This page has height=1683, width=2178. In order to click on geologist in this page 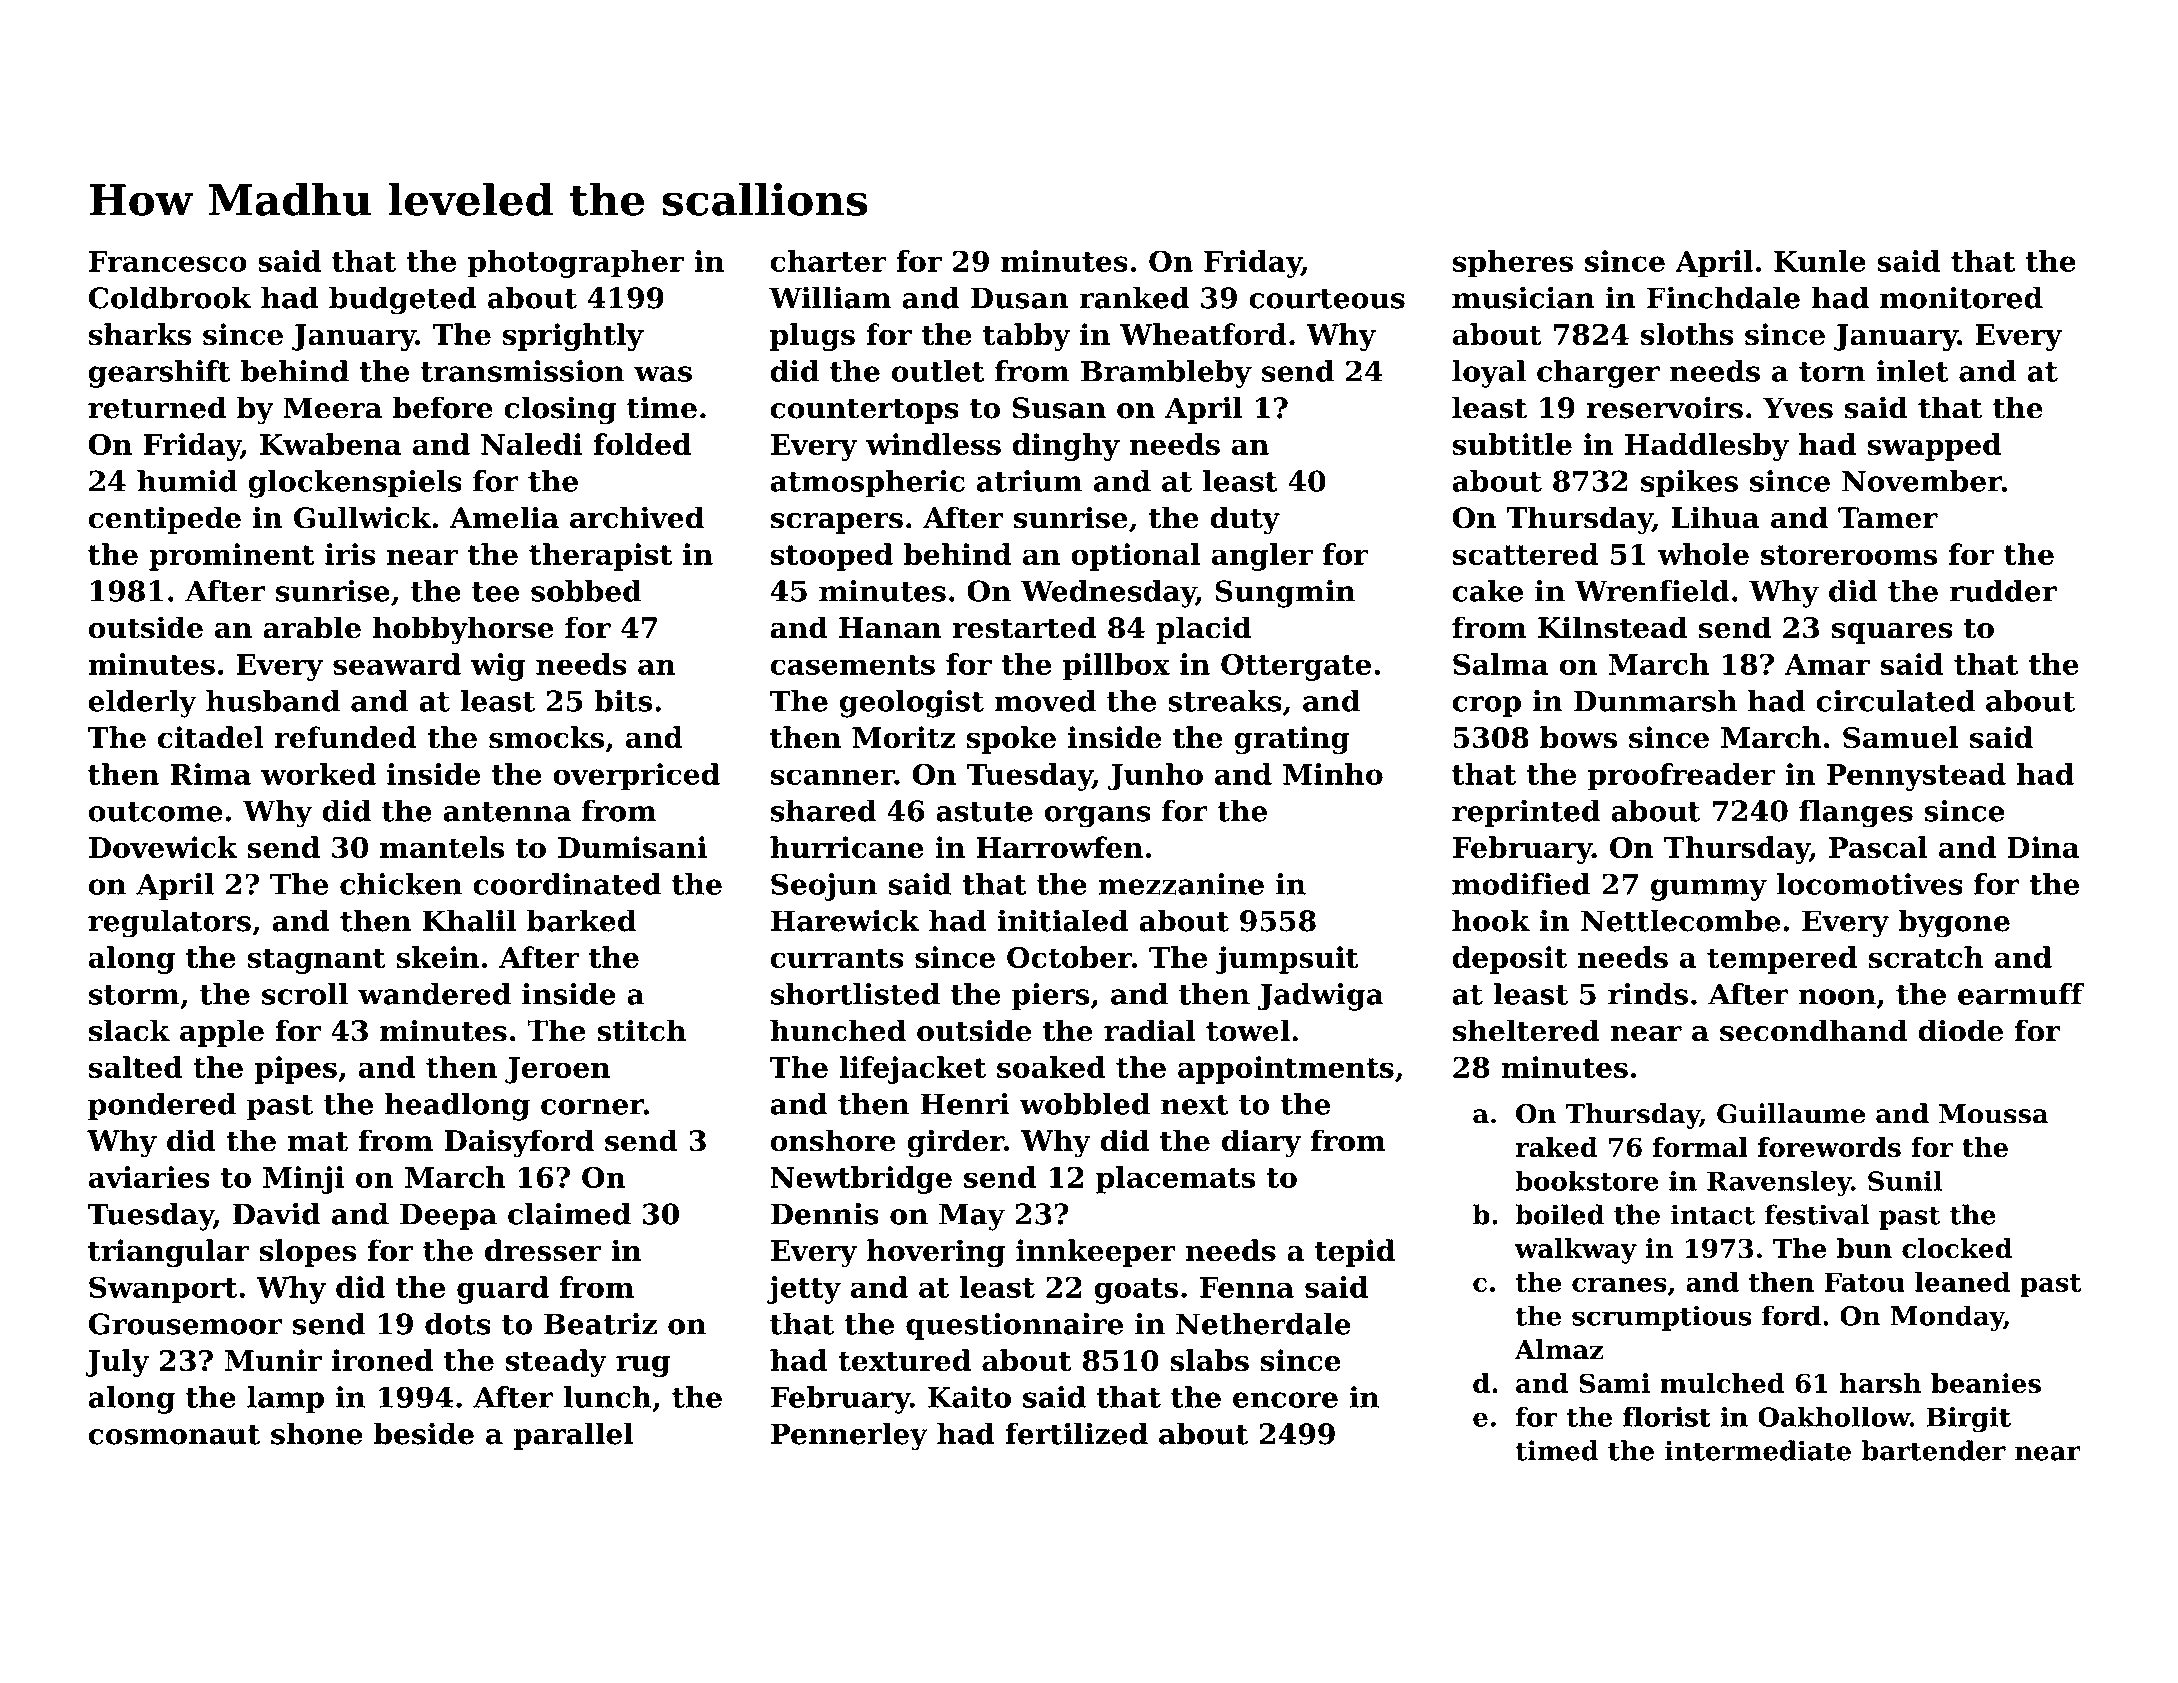, I will do `click(912, 704)`.
